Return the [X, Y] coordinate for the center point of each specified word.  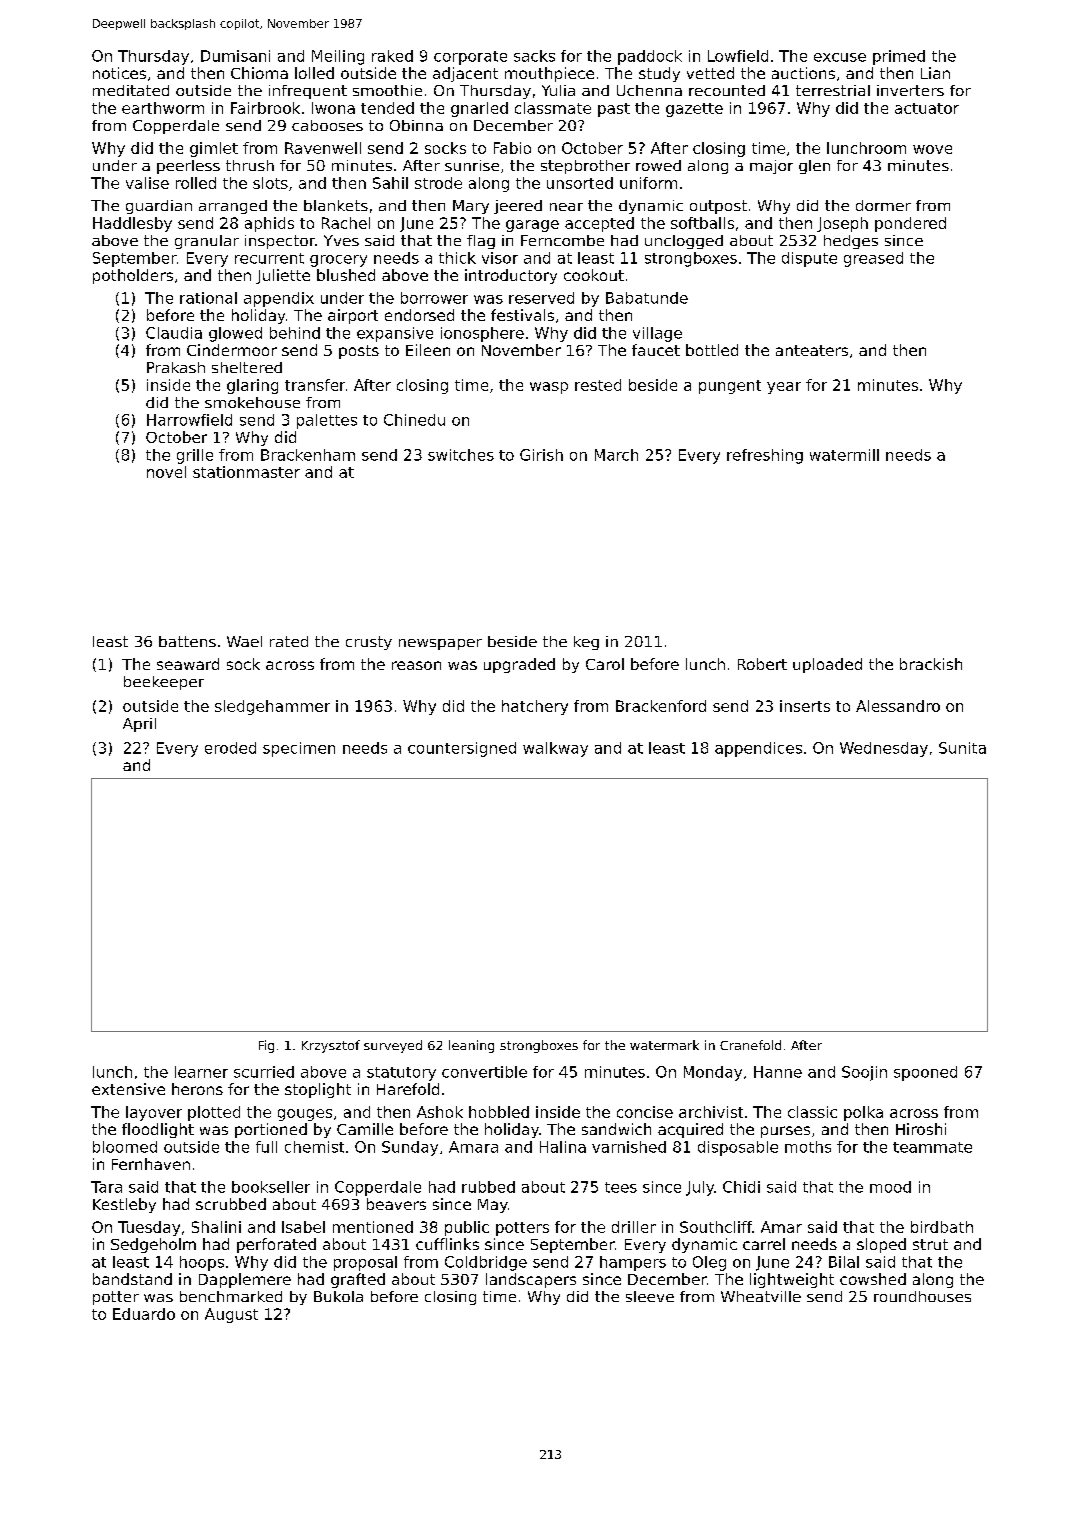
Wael [244, 641]
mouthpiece [549, 74]
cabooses [327, 125]
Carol [605, 664]
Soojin [864, 1073]
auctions [803, 73]
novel [166, 472]
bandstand [132, 1279]
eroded [230, 748]
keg [586, 643]
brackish [931, 664]
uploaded [827, 665]
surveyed [393, 1046]
